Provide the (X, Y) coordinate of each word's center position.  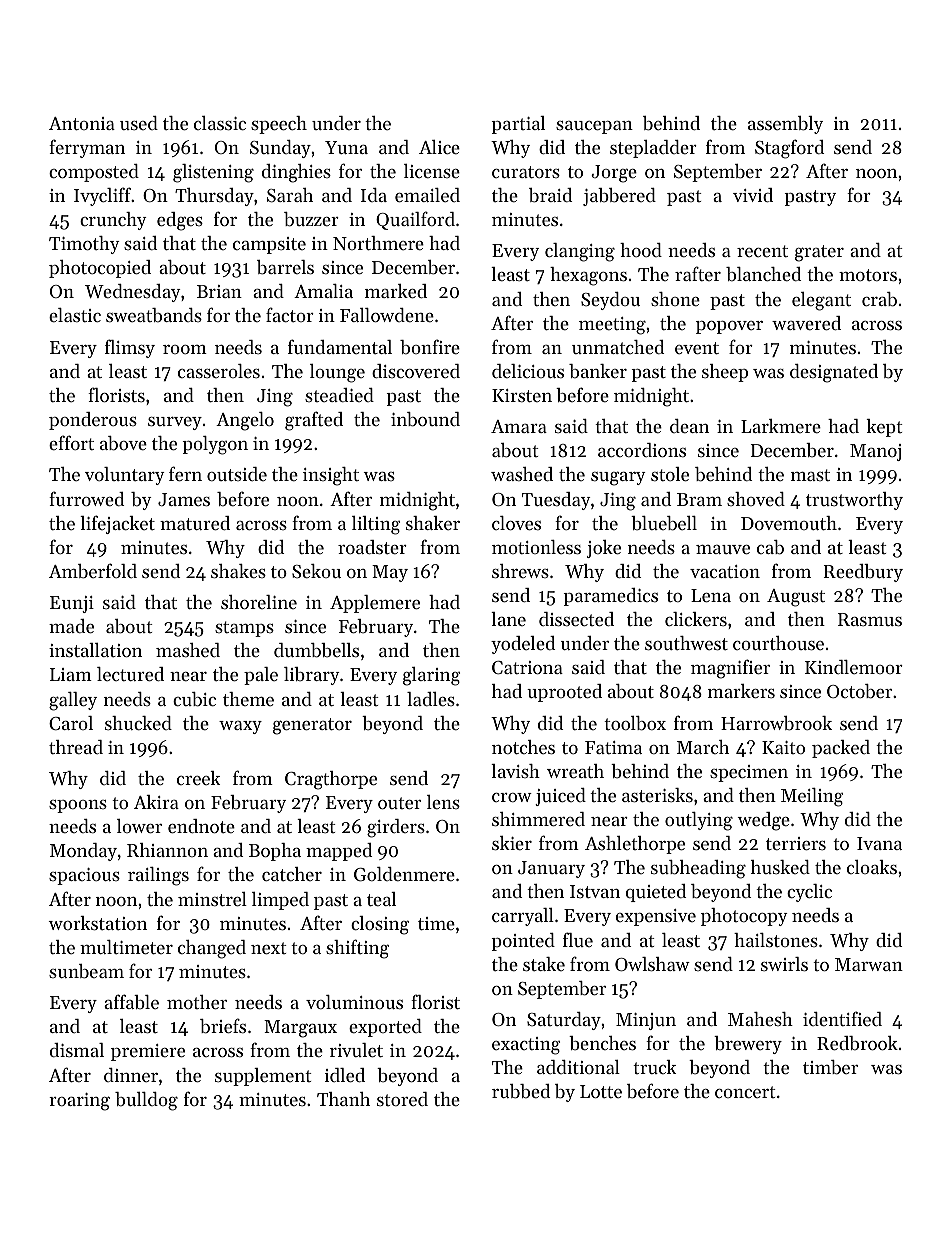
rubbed (521, 1091)
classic (220, 123)
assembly (785, 125)
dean (689, 426)
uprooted (564, 693)
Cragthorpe (331, 780)
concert (745, 1092)
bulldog (146, 1101)
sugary (618, 478)
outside (237, 474)
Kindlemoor (854, 667)
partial (518, 125)
